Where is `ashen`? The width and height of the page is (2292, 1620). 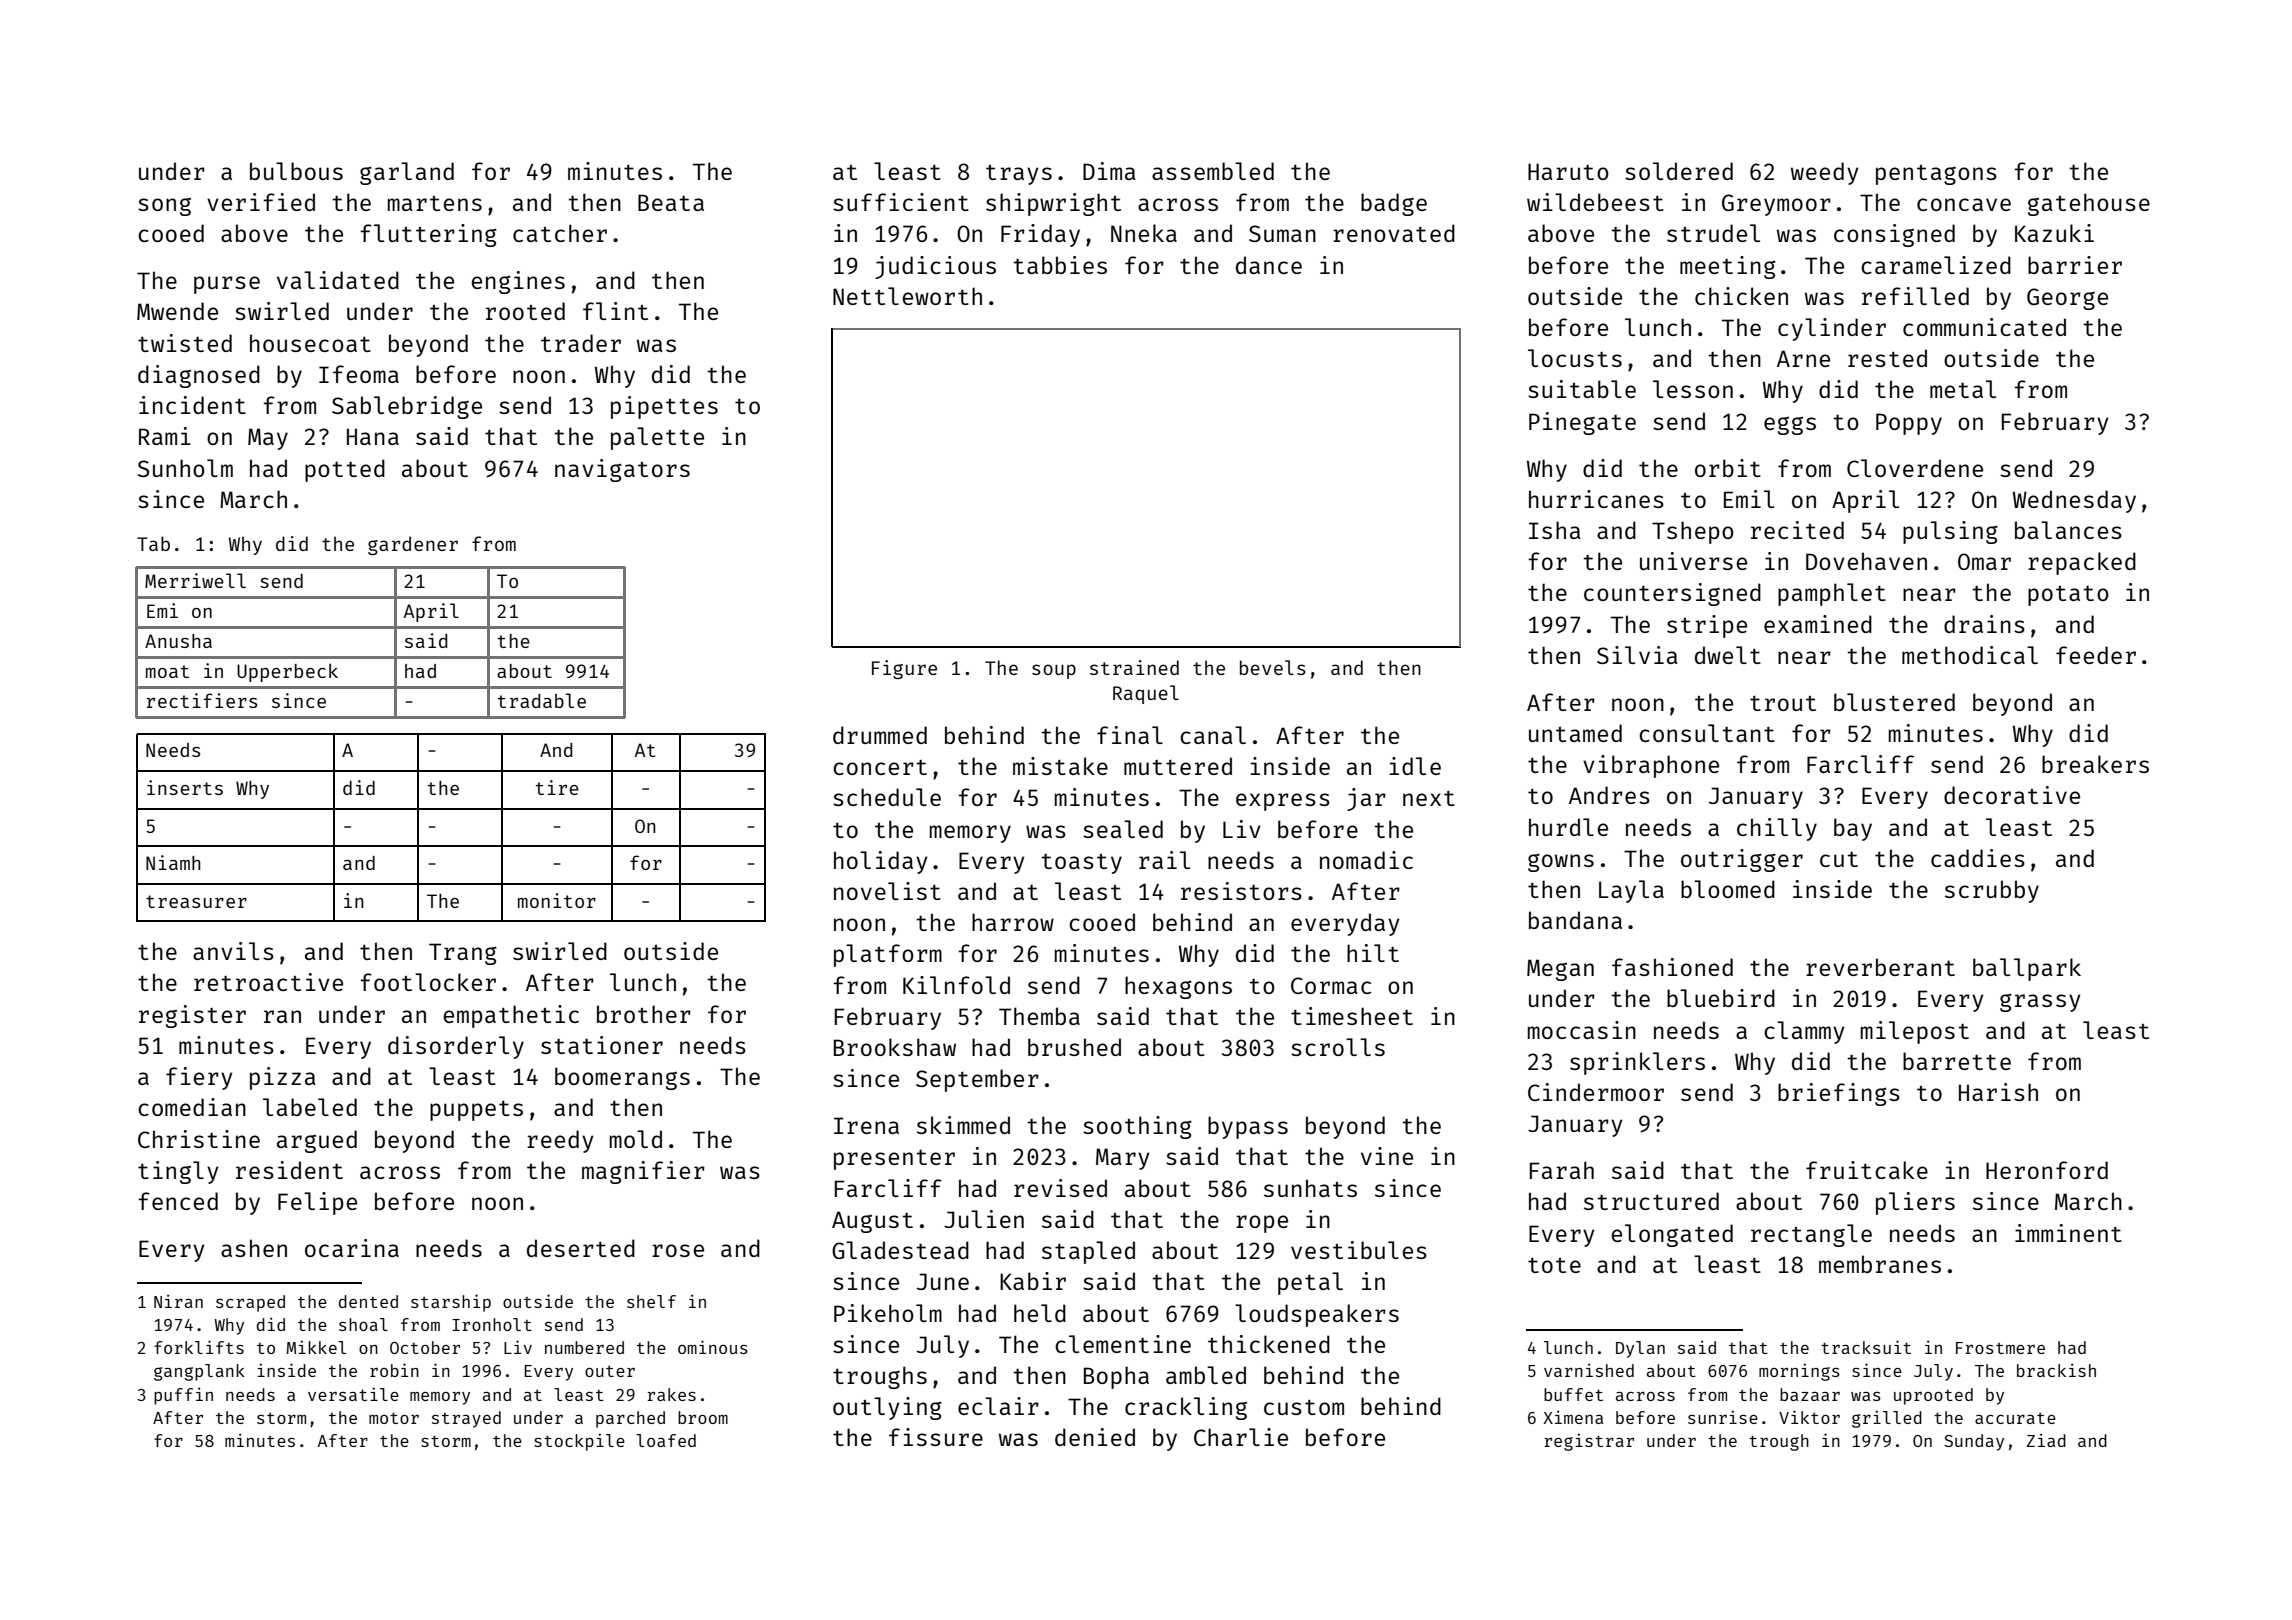
ashen is located at coordinates (254, 1248).
